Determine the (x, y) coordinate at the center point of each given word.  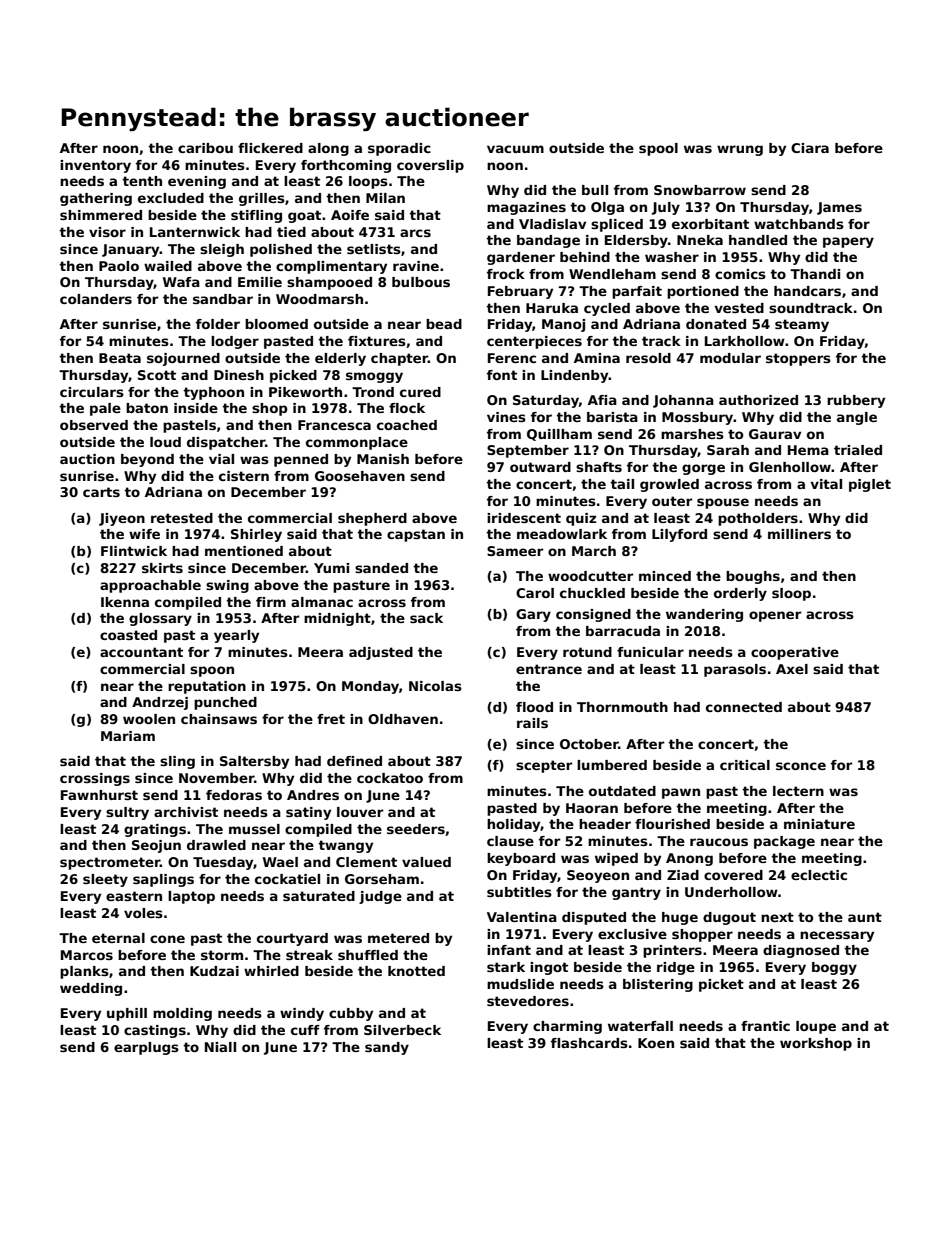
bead (444, 324)
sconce (801, 766)
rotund (587, 652)
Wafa (181, 282)
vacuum (515, 149)
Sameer (515, 551)
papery (848, 242)
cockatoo (390, 778)
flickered (270, 148)
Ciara (810, 148)
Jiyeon (122, 519)
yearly (236, 636)
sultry (127, 813)
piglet (870, 485)
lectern (798, 791)
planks (84, 972)
